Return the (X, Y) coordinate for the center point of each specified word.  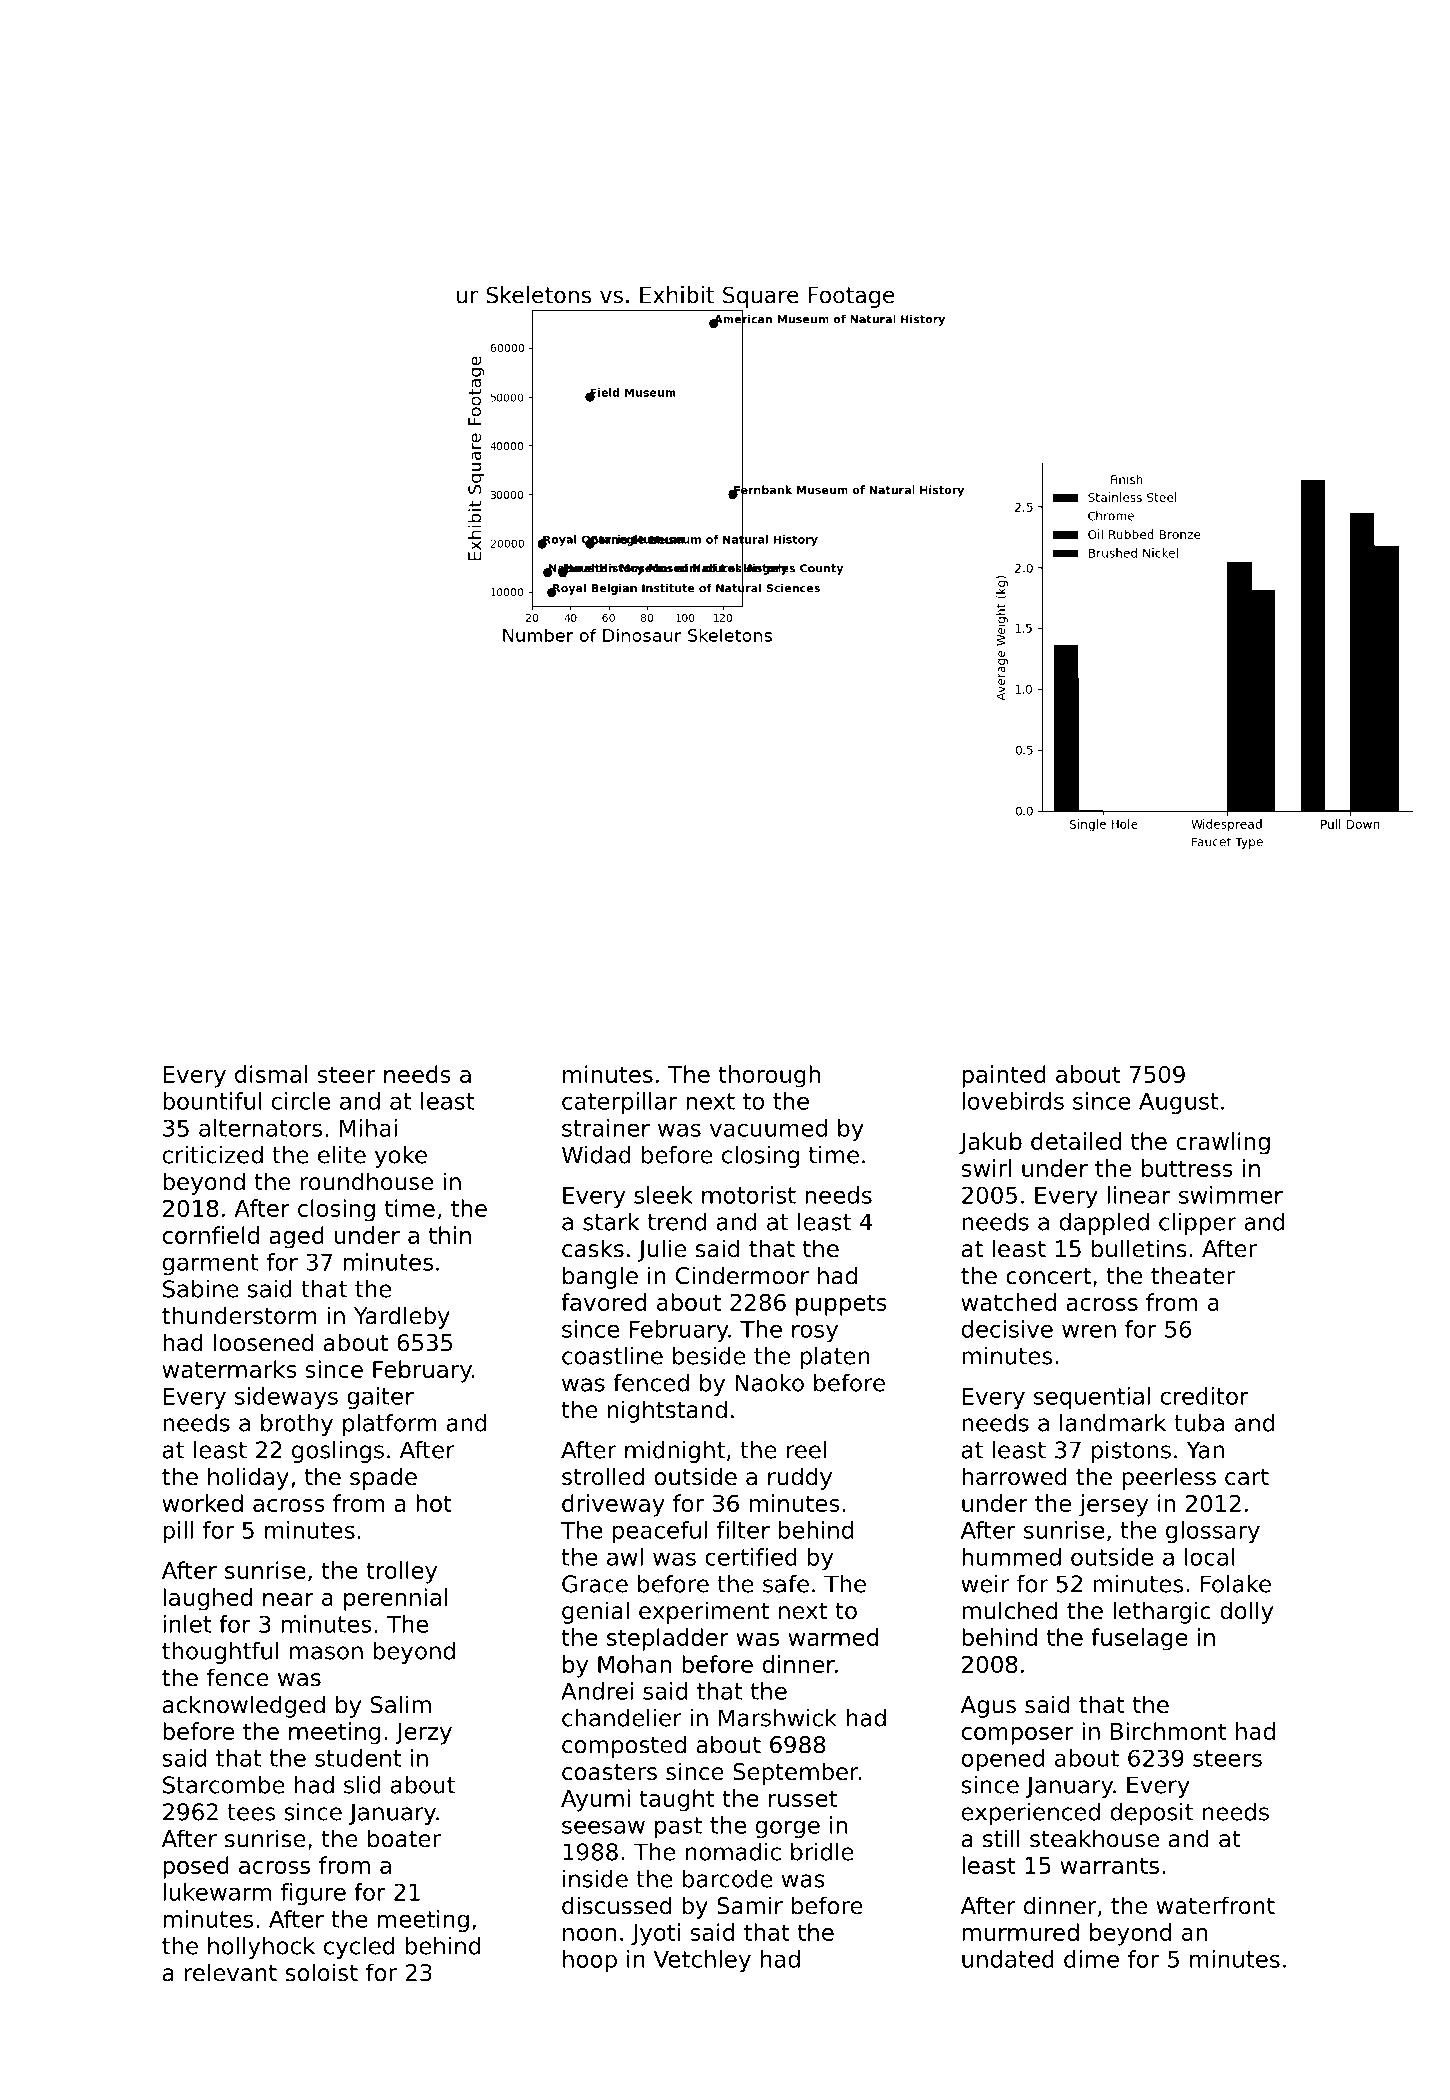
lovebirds (1013, 1101)
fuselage (1139, 1639)
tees (251, 1812)
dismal (271, 1074)
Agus (988, 1707)
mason (326, 1653)
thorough (769, 1076)
